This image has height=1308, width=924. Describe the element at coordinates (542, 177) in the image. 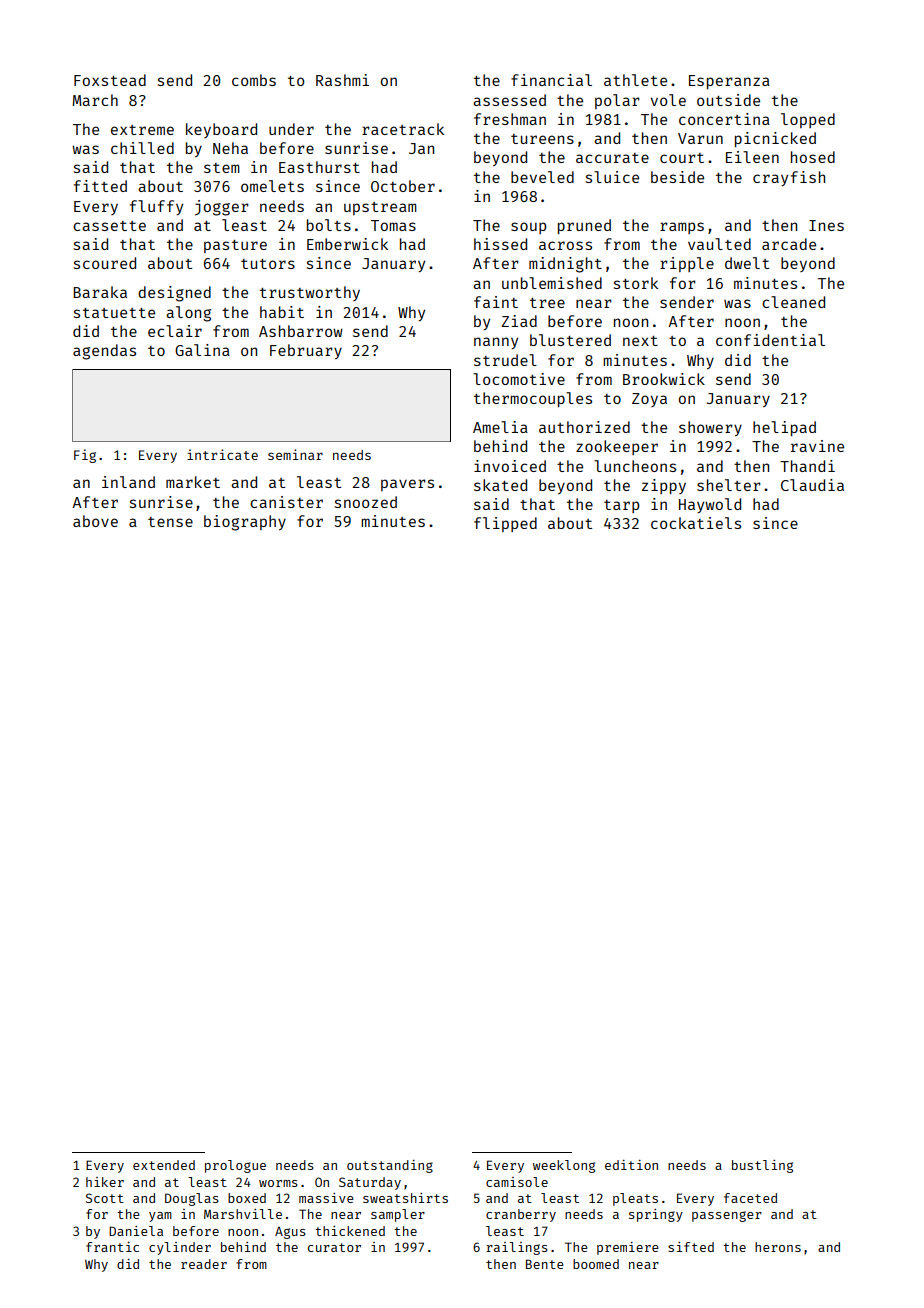

I see `beveled` at that location.
